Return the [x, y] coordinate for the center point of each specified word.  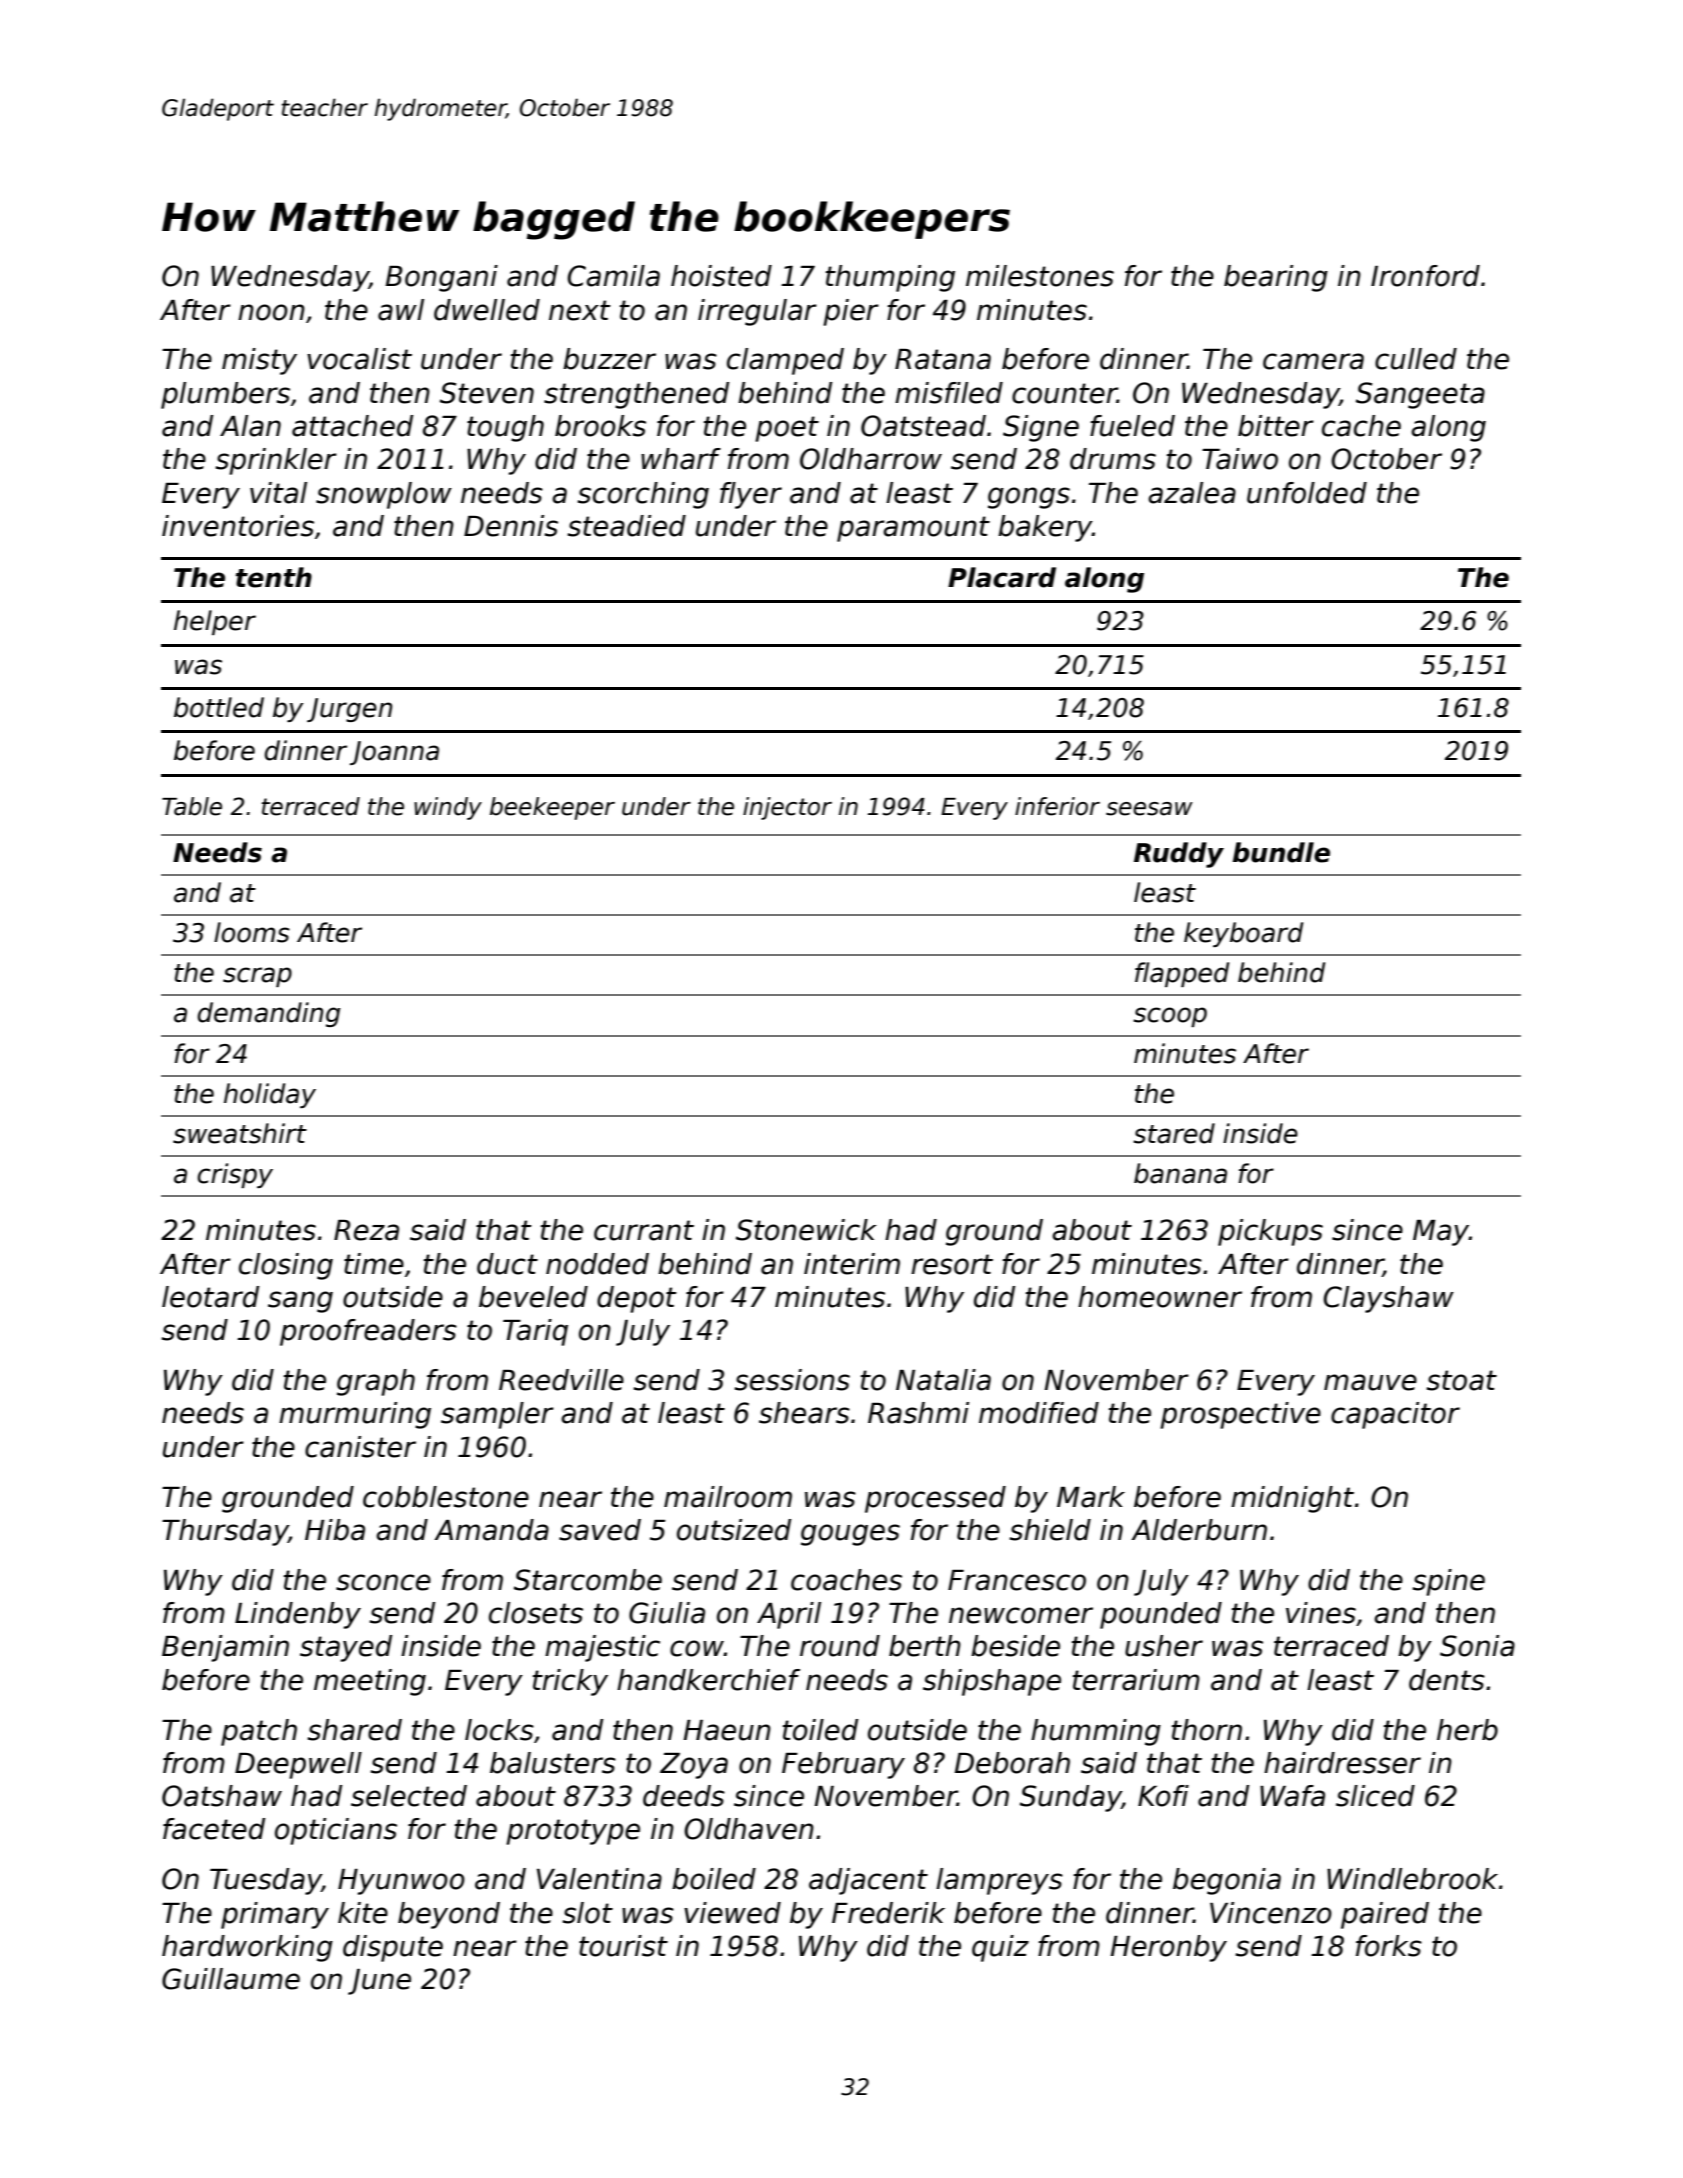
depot [637, 1299]
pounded [1161, 1615]
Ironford [1425, 276]
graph [376, 1382]
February [843, 1765]
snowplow [384, 495]
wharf [681, 459]
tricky [570, 1682]
